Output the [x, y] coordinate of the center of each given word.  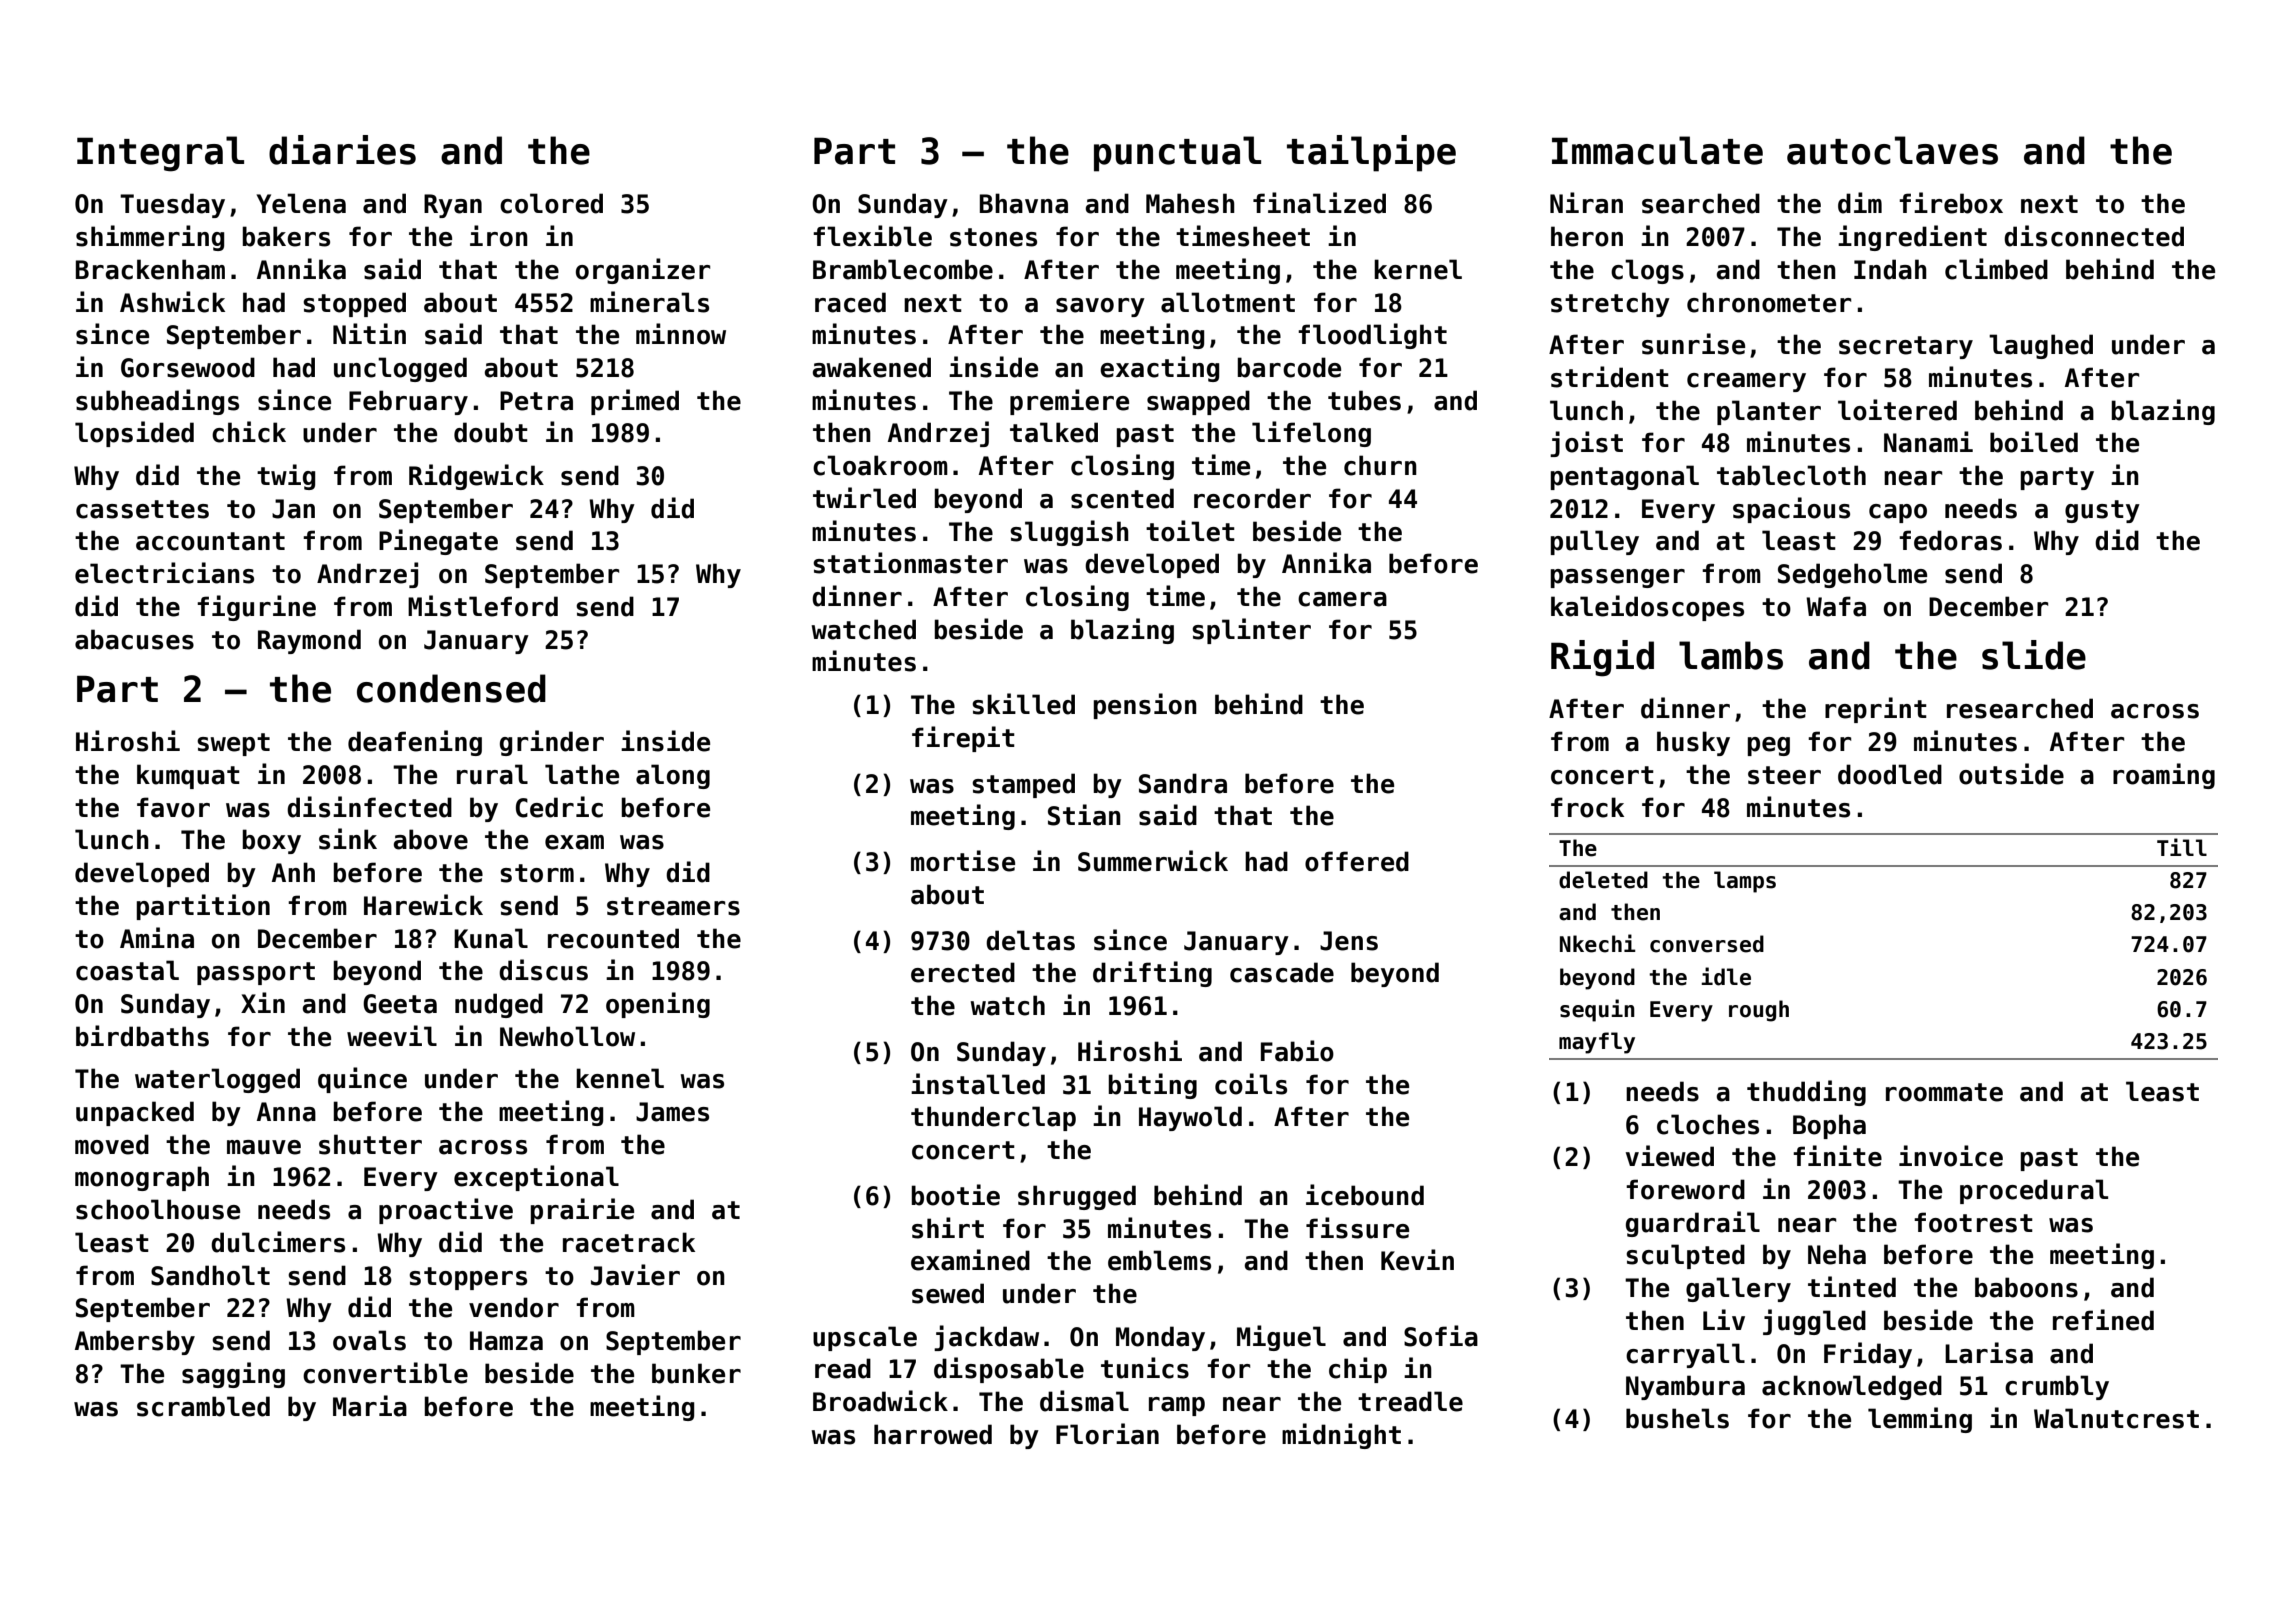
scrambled [203, 1406]
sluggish [1069, 533]
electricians [164, 573]
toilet [1190, 531]
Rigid [1602, 658]
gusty [2102, 511]
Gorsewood [188, 367]
